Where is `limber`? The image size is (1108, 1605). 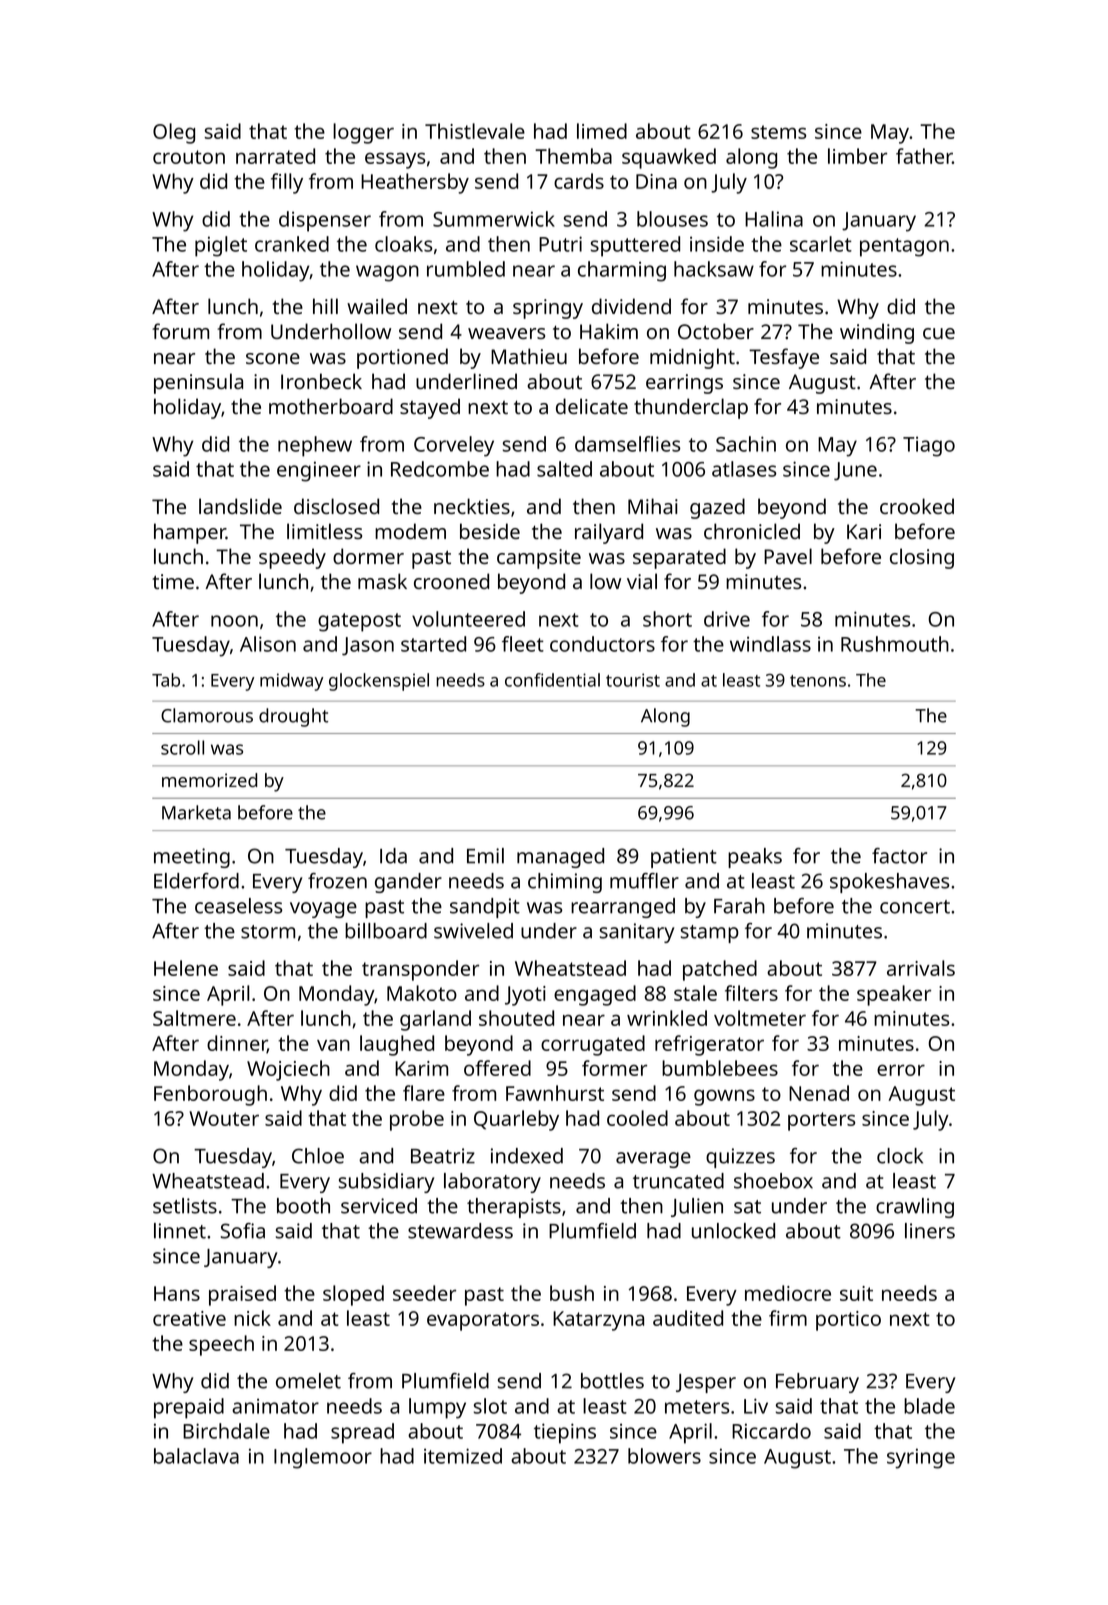 limber is located at coordinates (857, 156).
